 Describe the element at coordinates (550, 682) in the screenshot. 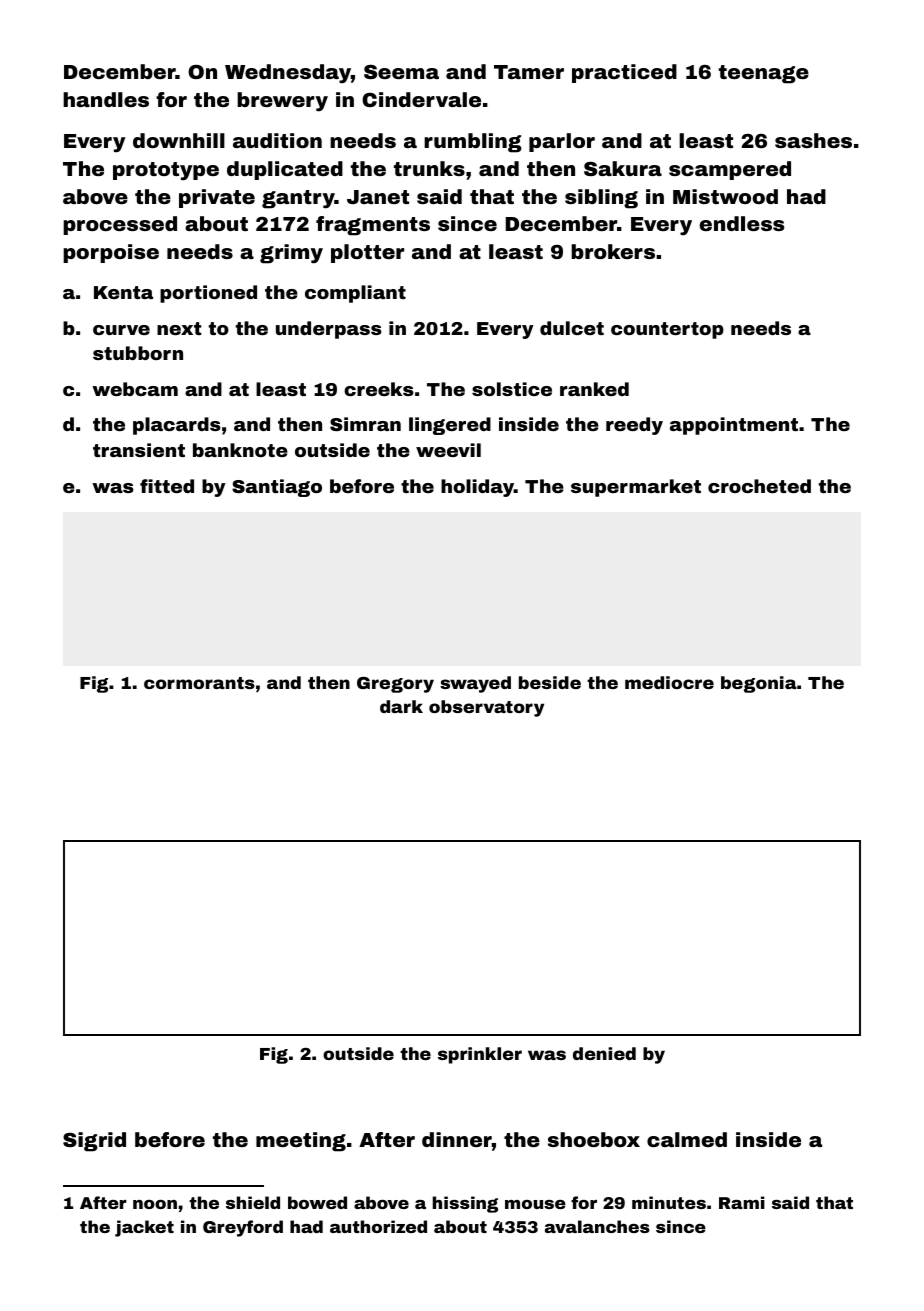

I see `beside` at that location.
